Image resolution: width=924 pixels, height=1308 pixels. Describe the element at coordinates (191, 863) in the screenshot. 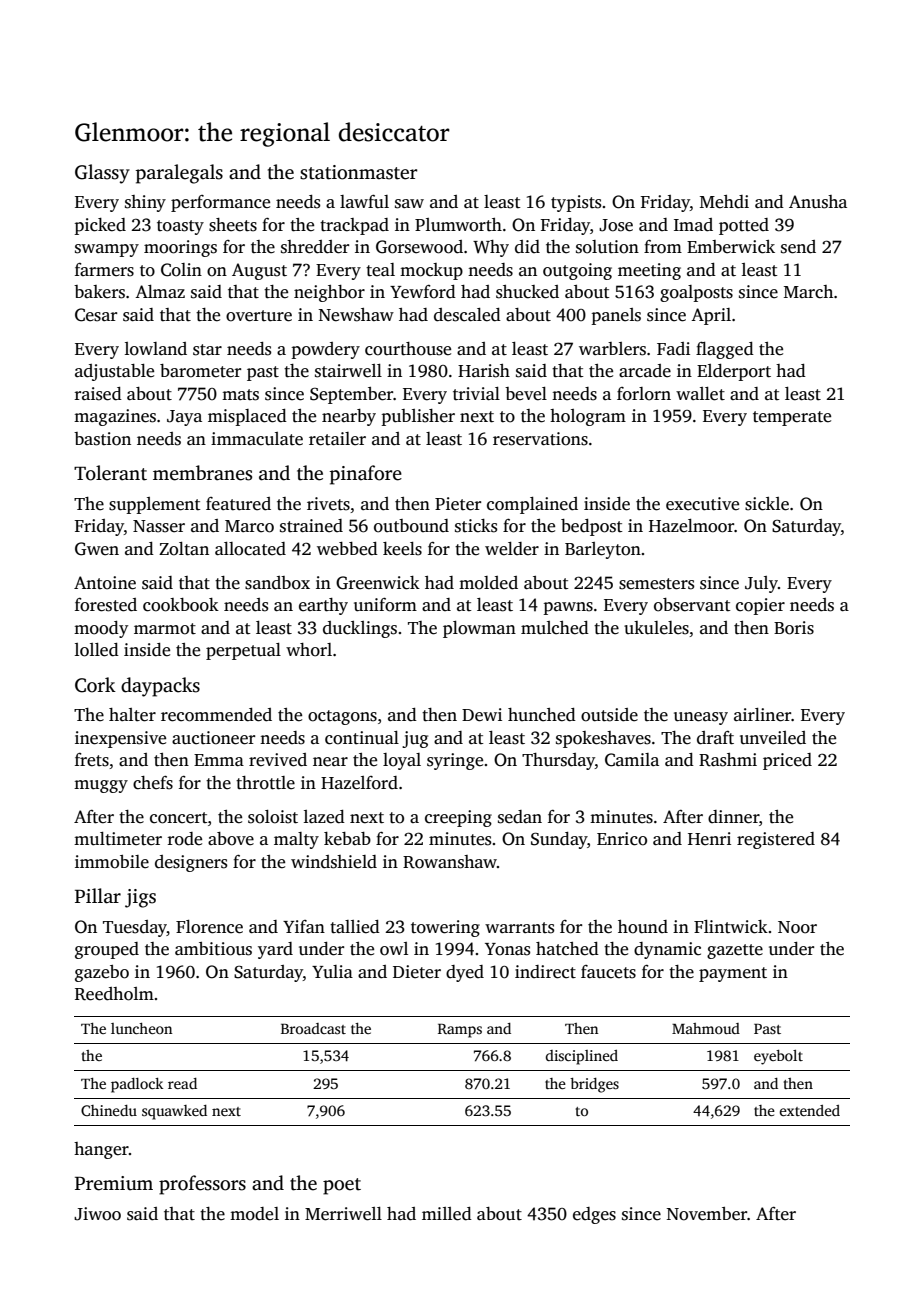

I see `designers` at that location.
